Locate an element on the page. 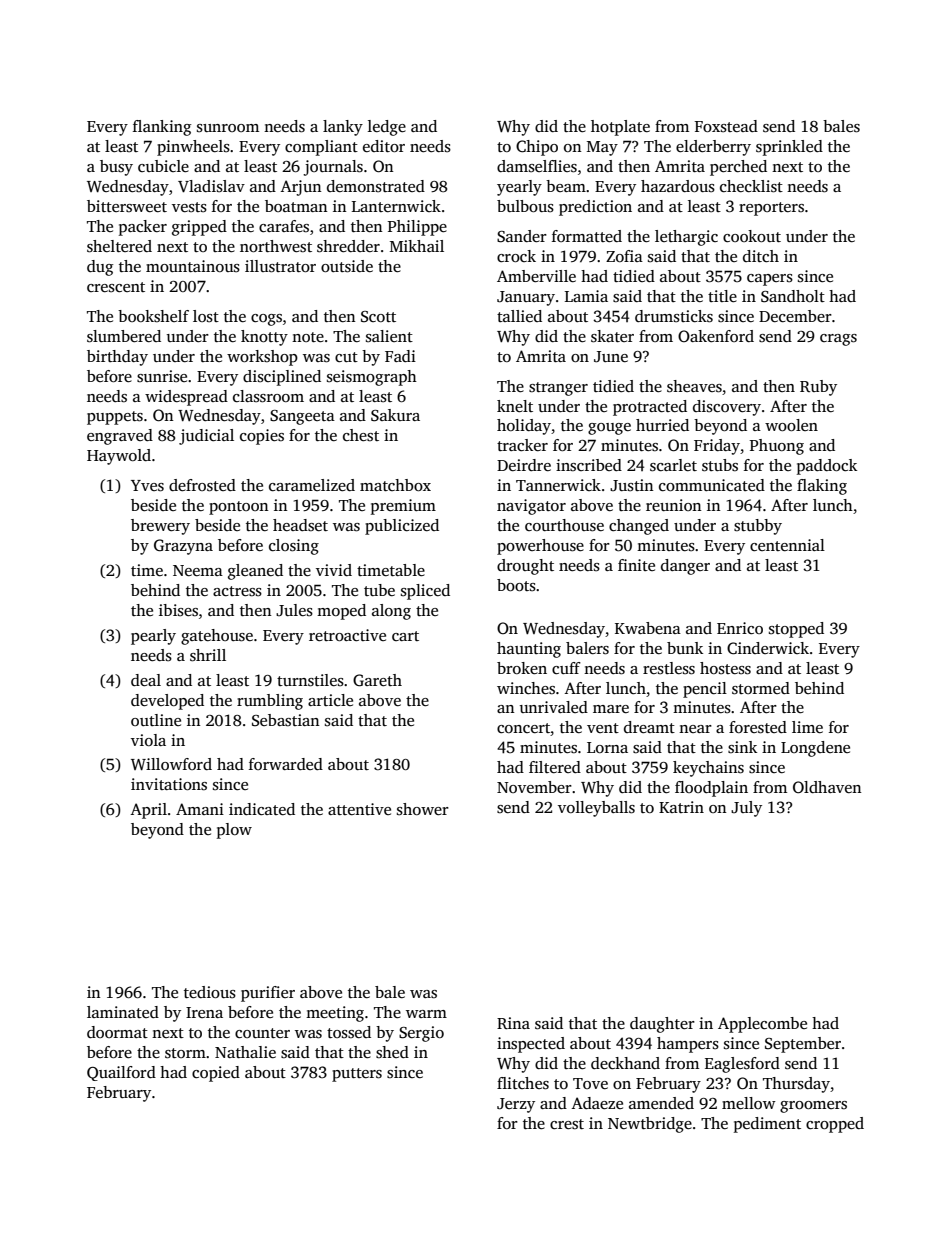 The image size is (952, 1233). tallied is located at coordinates (519, 316).
